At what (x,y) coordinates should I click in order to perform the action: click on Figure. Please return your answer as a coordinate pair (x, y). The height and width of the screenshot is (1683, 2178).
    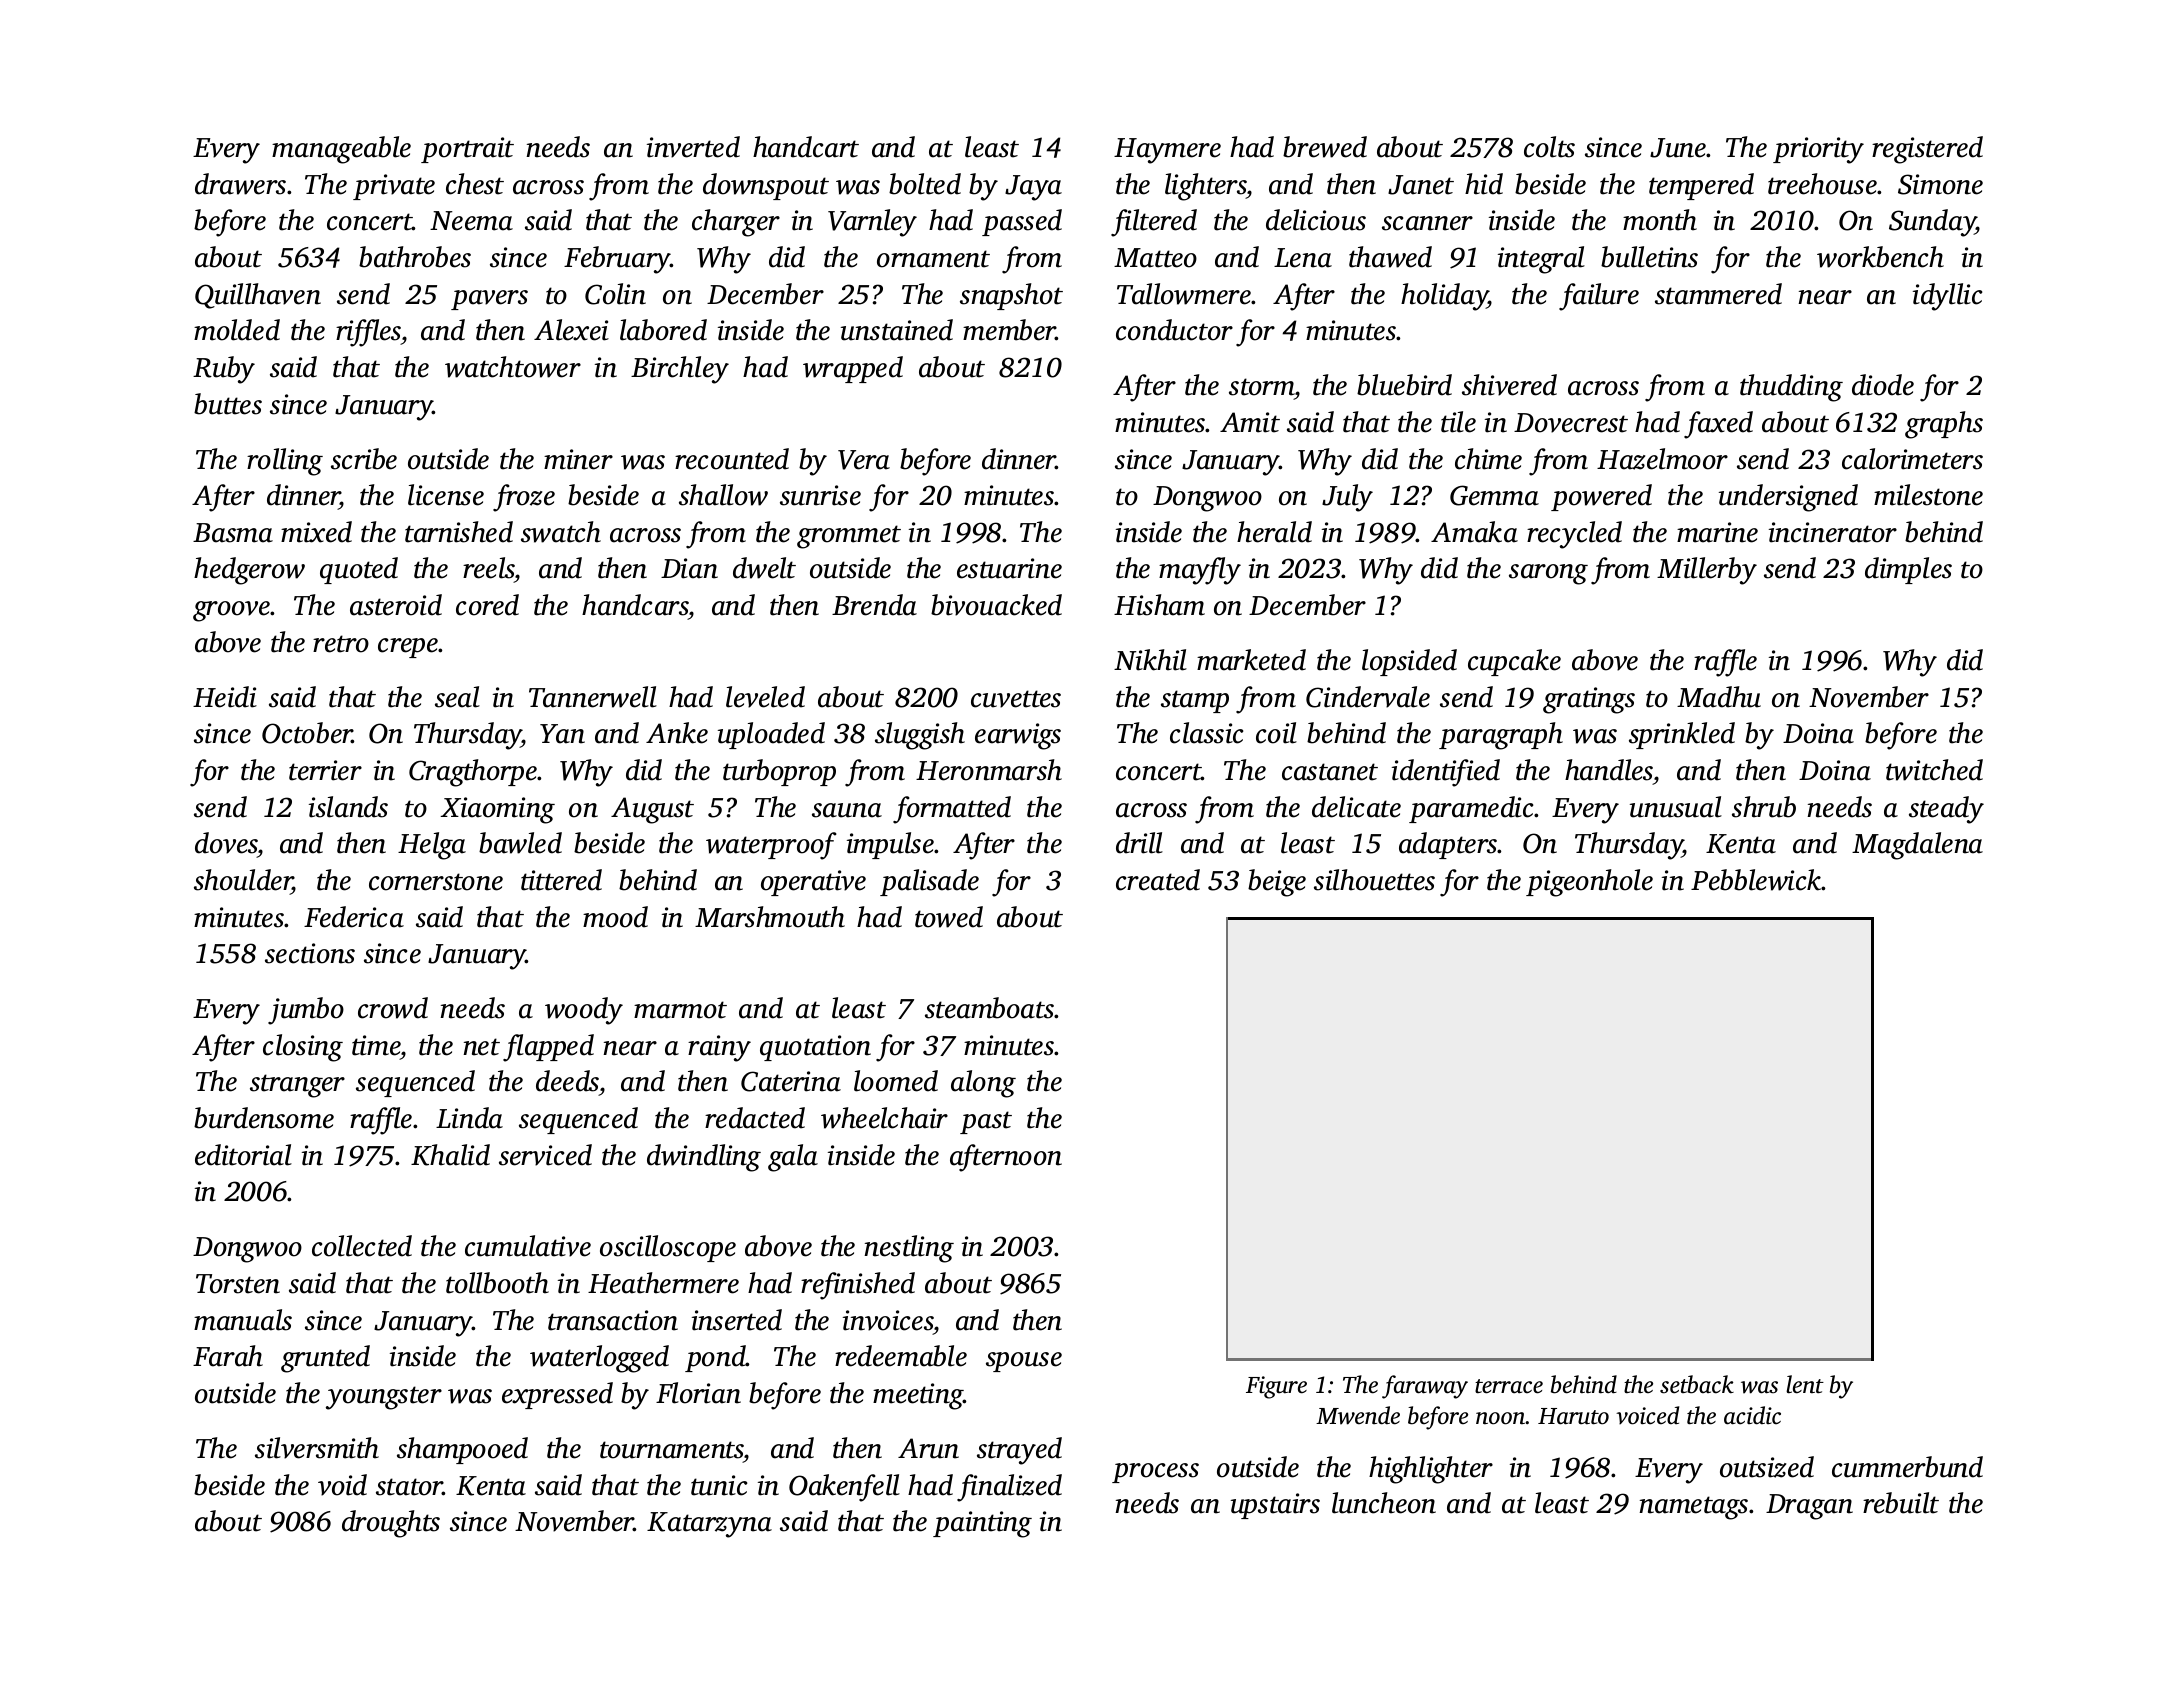
    Looking at the image, I should click on (1276, 1387).
